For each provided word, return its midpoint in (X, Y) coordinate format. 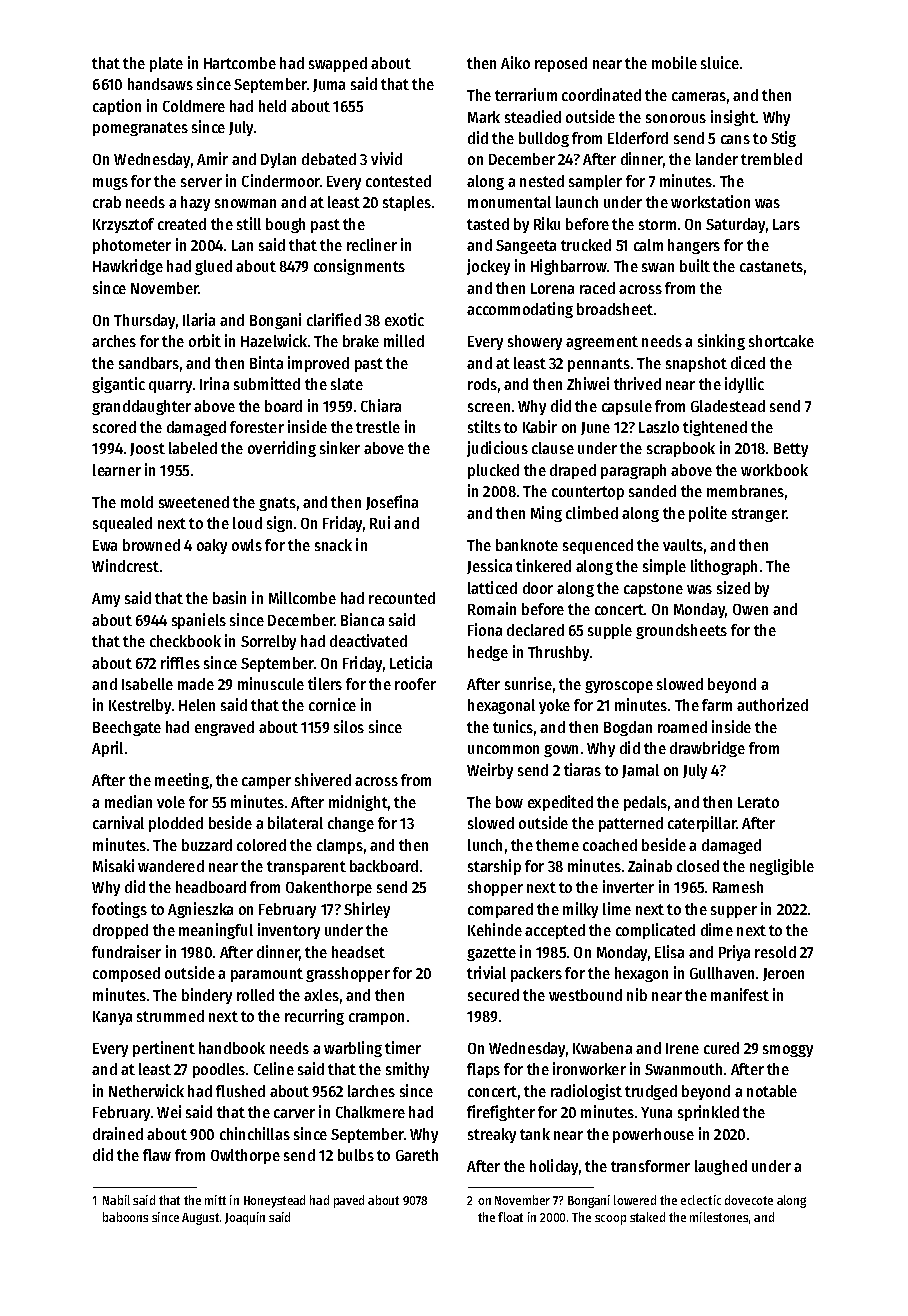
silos (349, 726)
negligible (782, 867)
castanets (771, 266)
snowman (245, 203)
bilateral (295, 822)
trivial (486, 972)
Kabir (540, 426)
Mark (484, 117)
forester (257, 427)
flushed (240, 1091)
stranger (759, 515)
